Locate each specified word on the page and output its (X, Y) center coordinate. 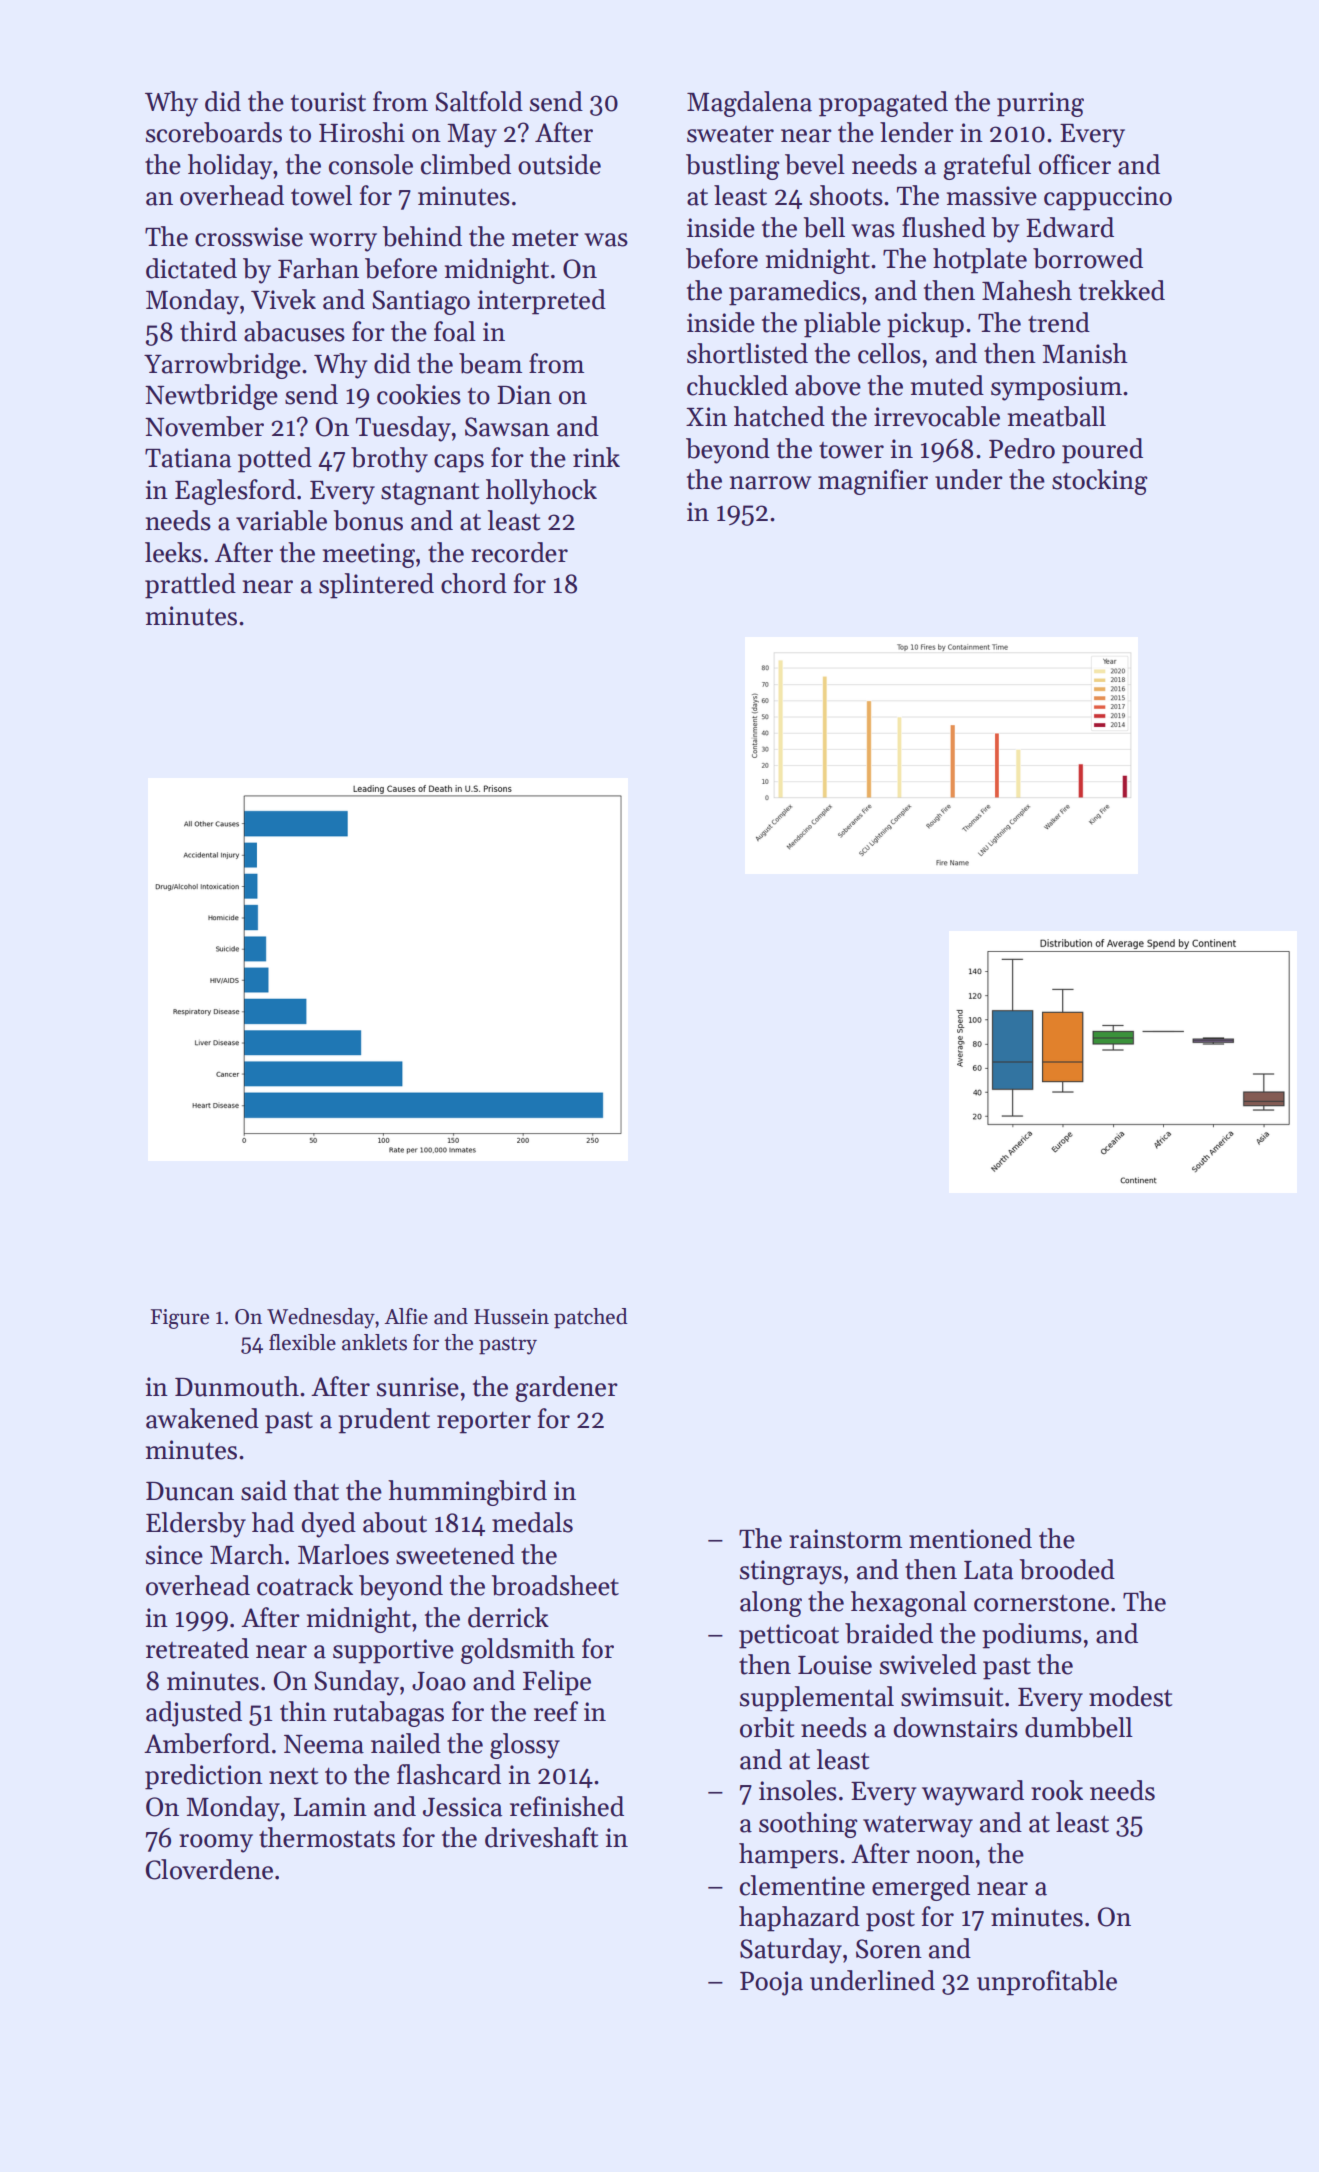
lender (917, 132)
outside (559, 164)
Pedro (1022, 448)
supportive (393, 1651)
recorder (519, 552)
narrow (770, 483)
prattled (190, 586)
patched (591, 1318)
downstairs (956, 1727)
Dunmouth (237, 1386)
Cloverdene (209, 1869)
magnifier (873, 482)
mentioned (970, 1538)
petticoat (789, 1636)
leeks (173, 552)
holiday (230, 167)
